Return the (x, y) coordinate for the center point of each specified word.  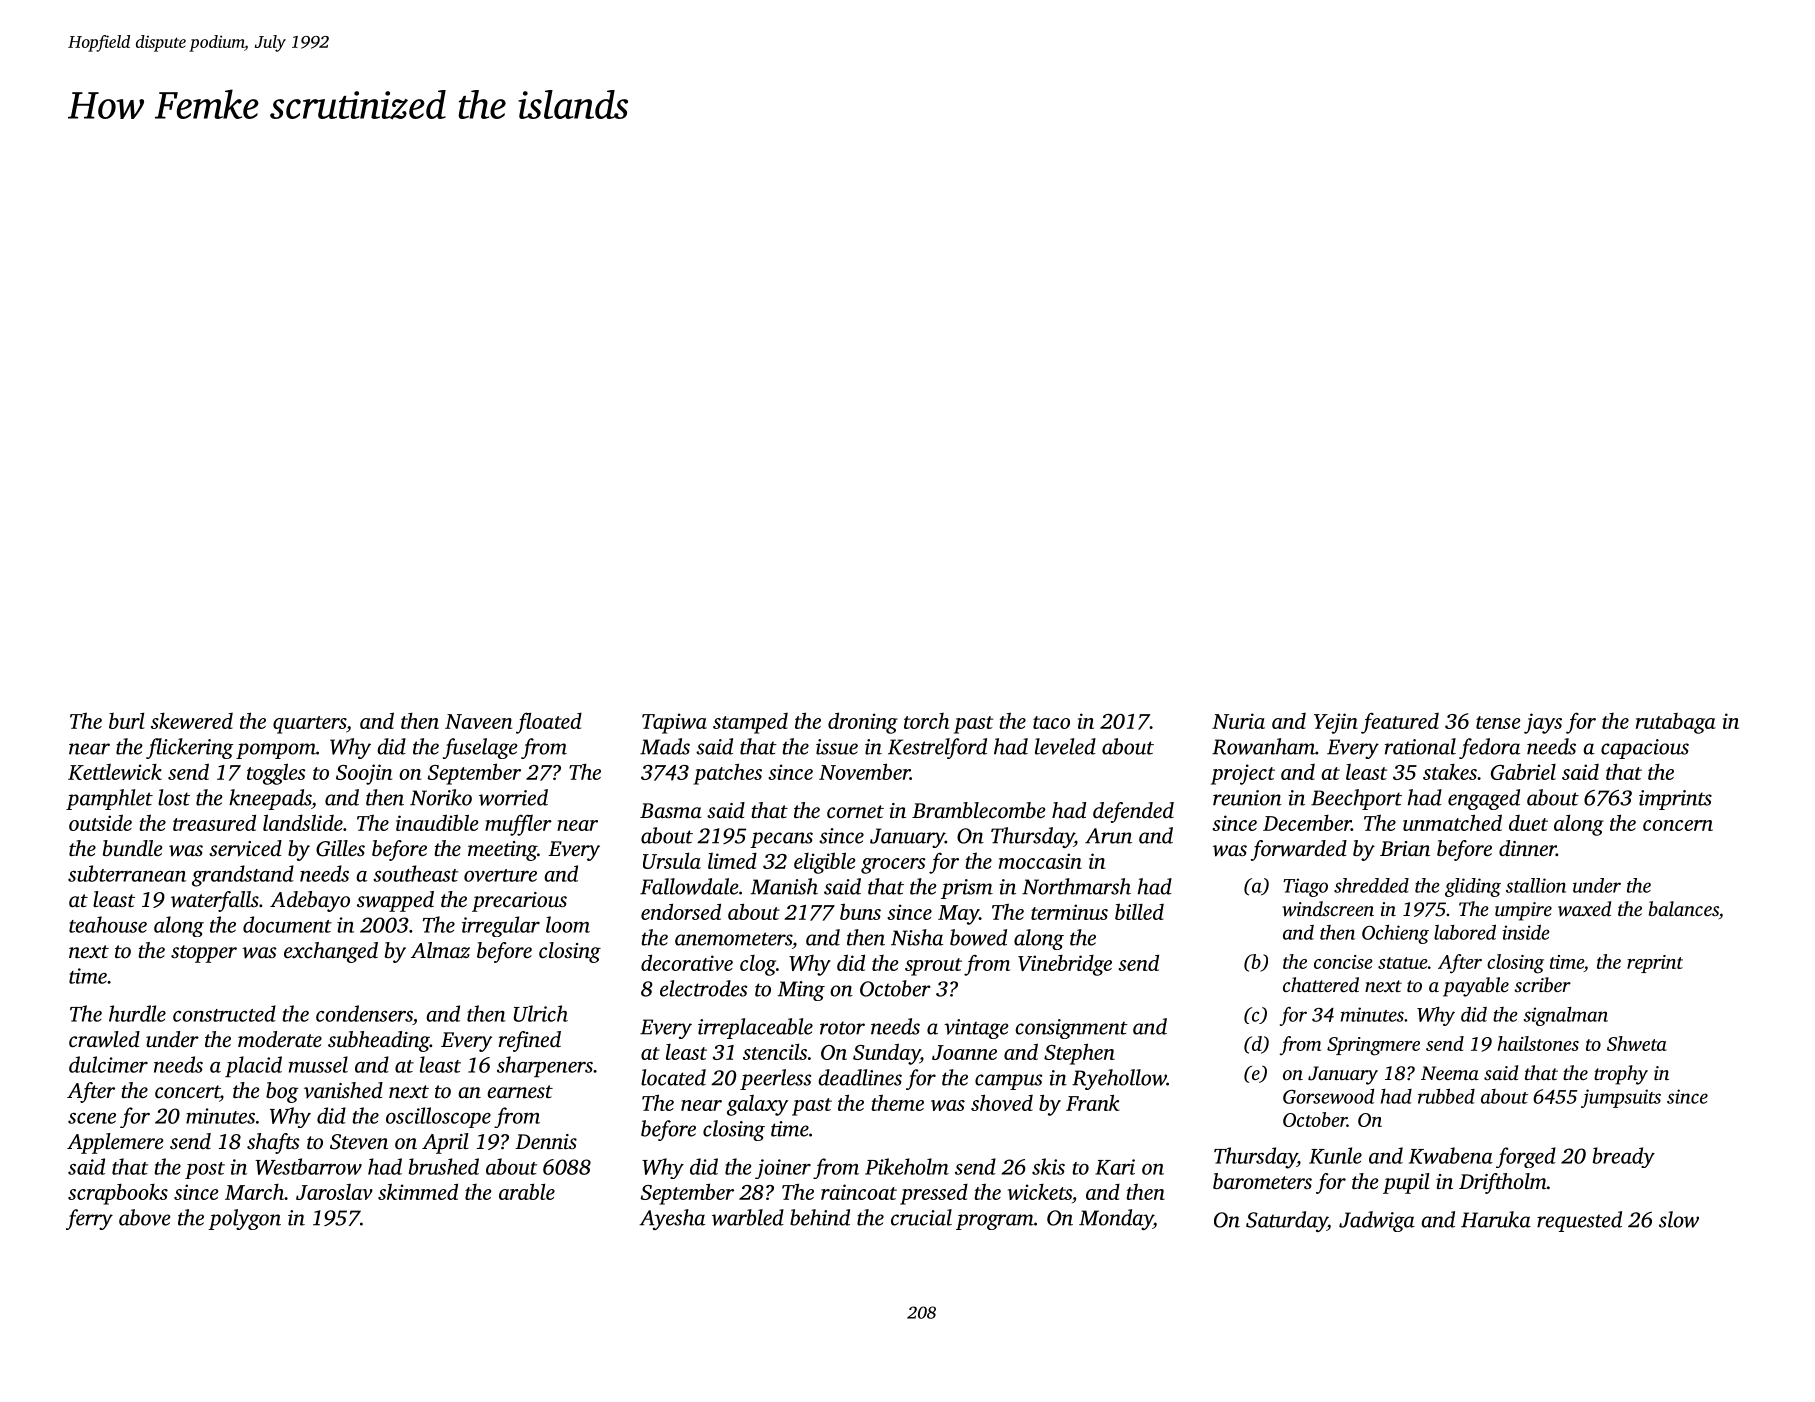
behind (820, 1217)
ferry (89, 1219)
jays (1543, 723)
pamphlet (109, 799)
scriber (1542, 984)
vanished (343, 1090)
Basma (671, 810)
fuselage (480, 748)
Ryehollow (1119, 1079)
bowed (978, 937)
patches (727, 774)
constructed (224, 1013)
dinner (1527, 848)
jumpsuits (1621, 1098)
